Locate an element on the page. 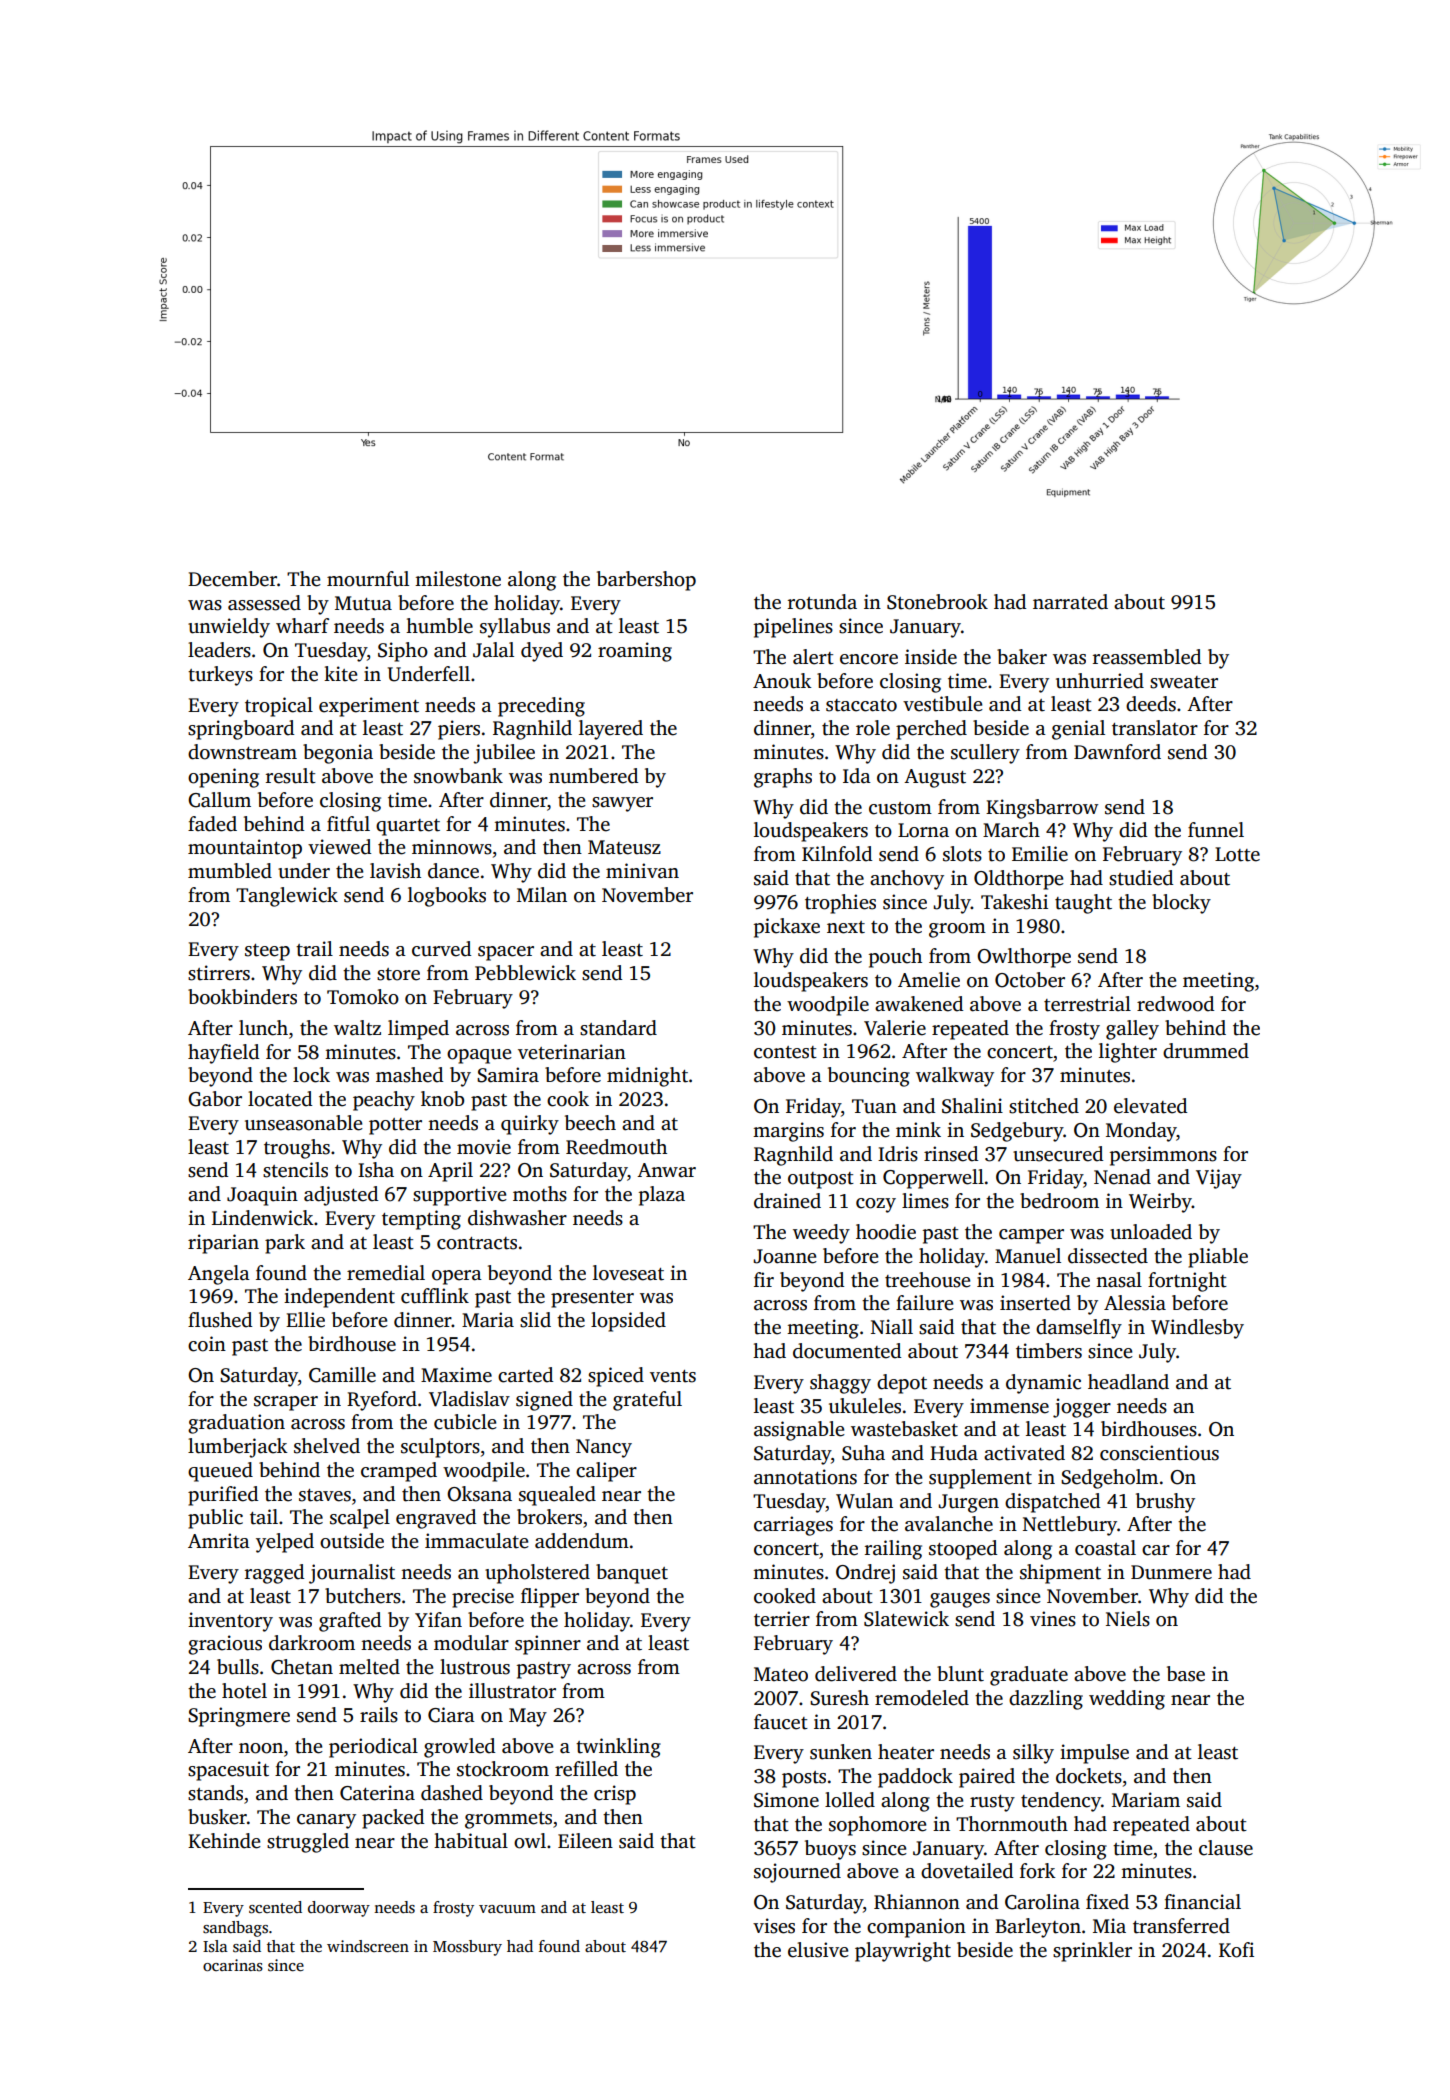 The width and height of the page is (1450, 2100). barbershop is located at coordinates (646, 581).
